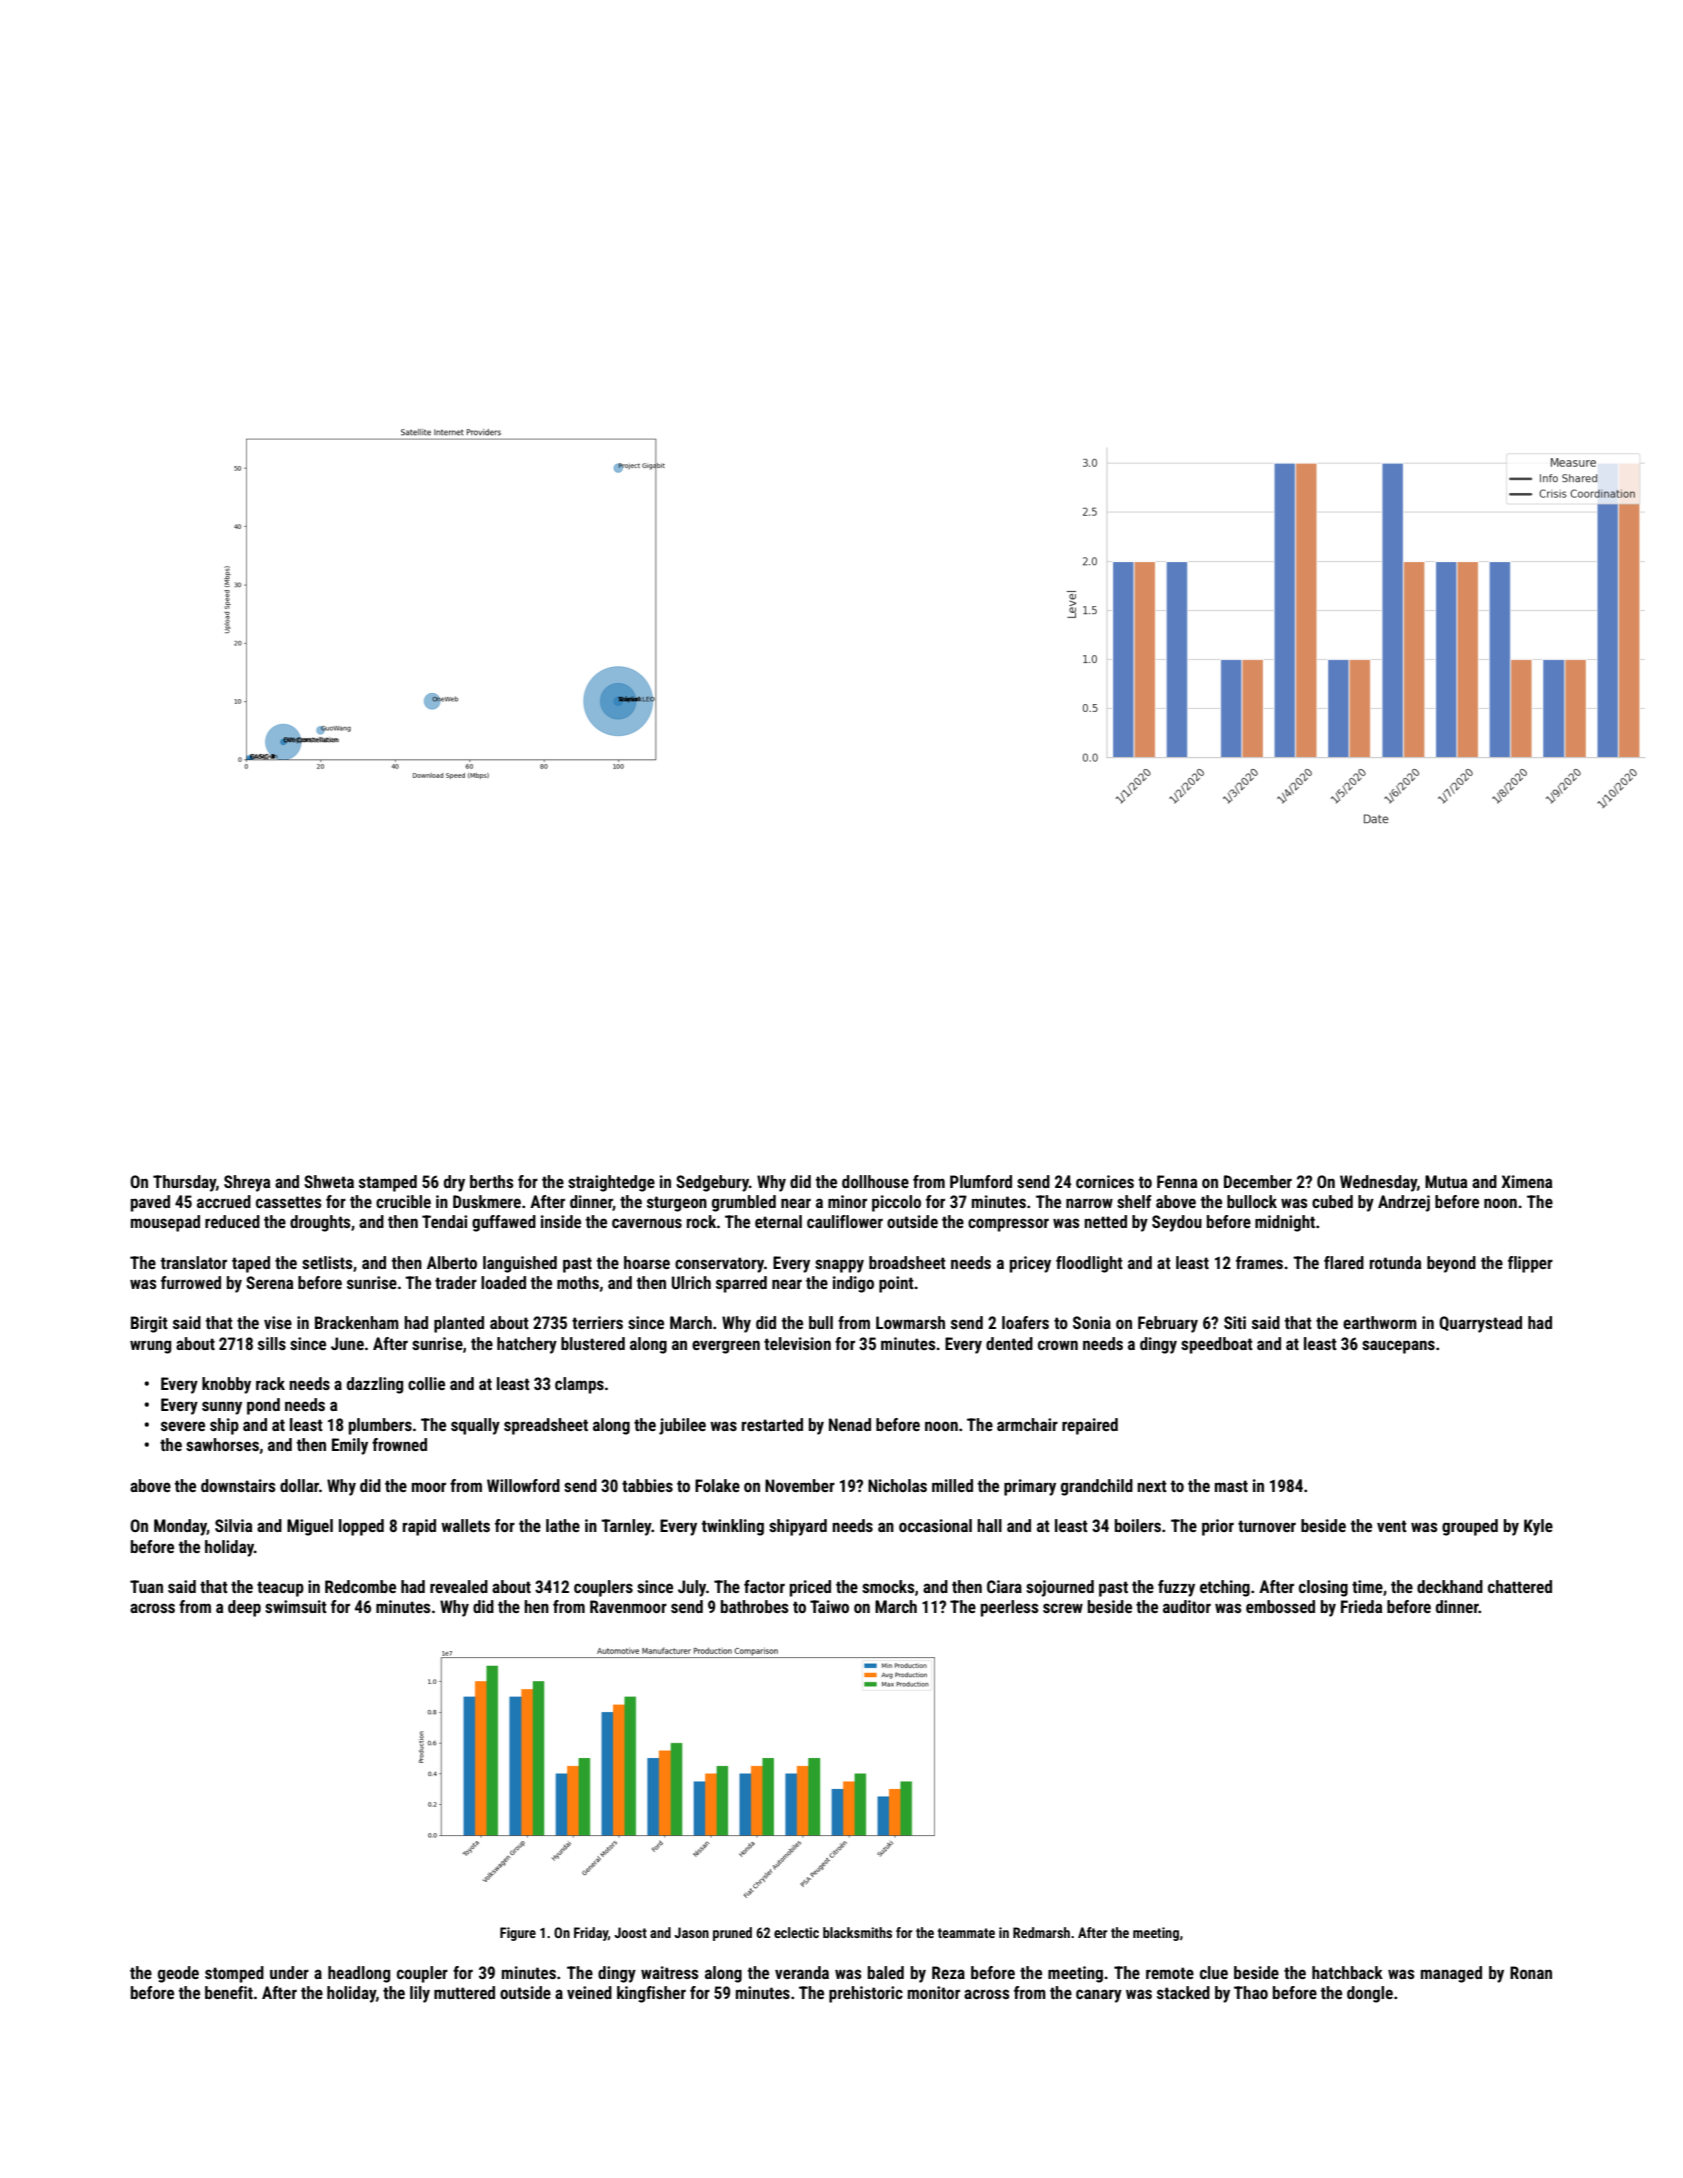 The height and width of the screenshot is (2178, 1683). What do you see at coordinates (670, 1972) in the screenshot?
I see `waitress` at bounding box center [670, 1972].
